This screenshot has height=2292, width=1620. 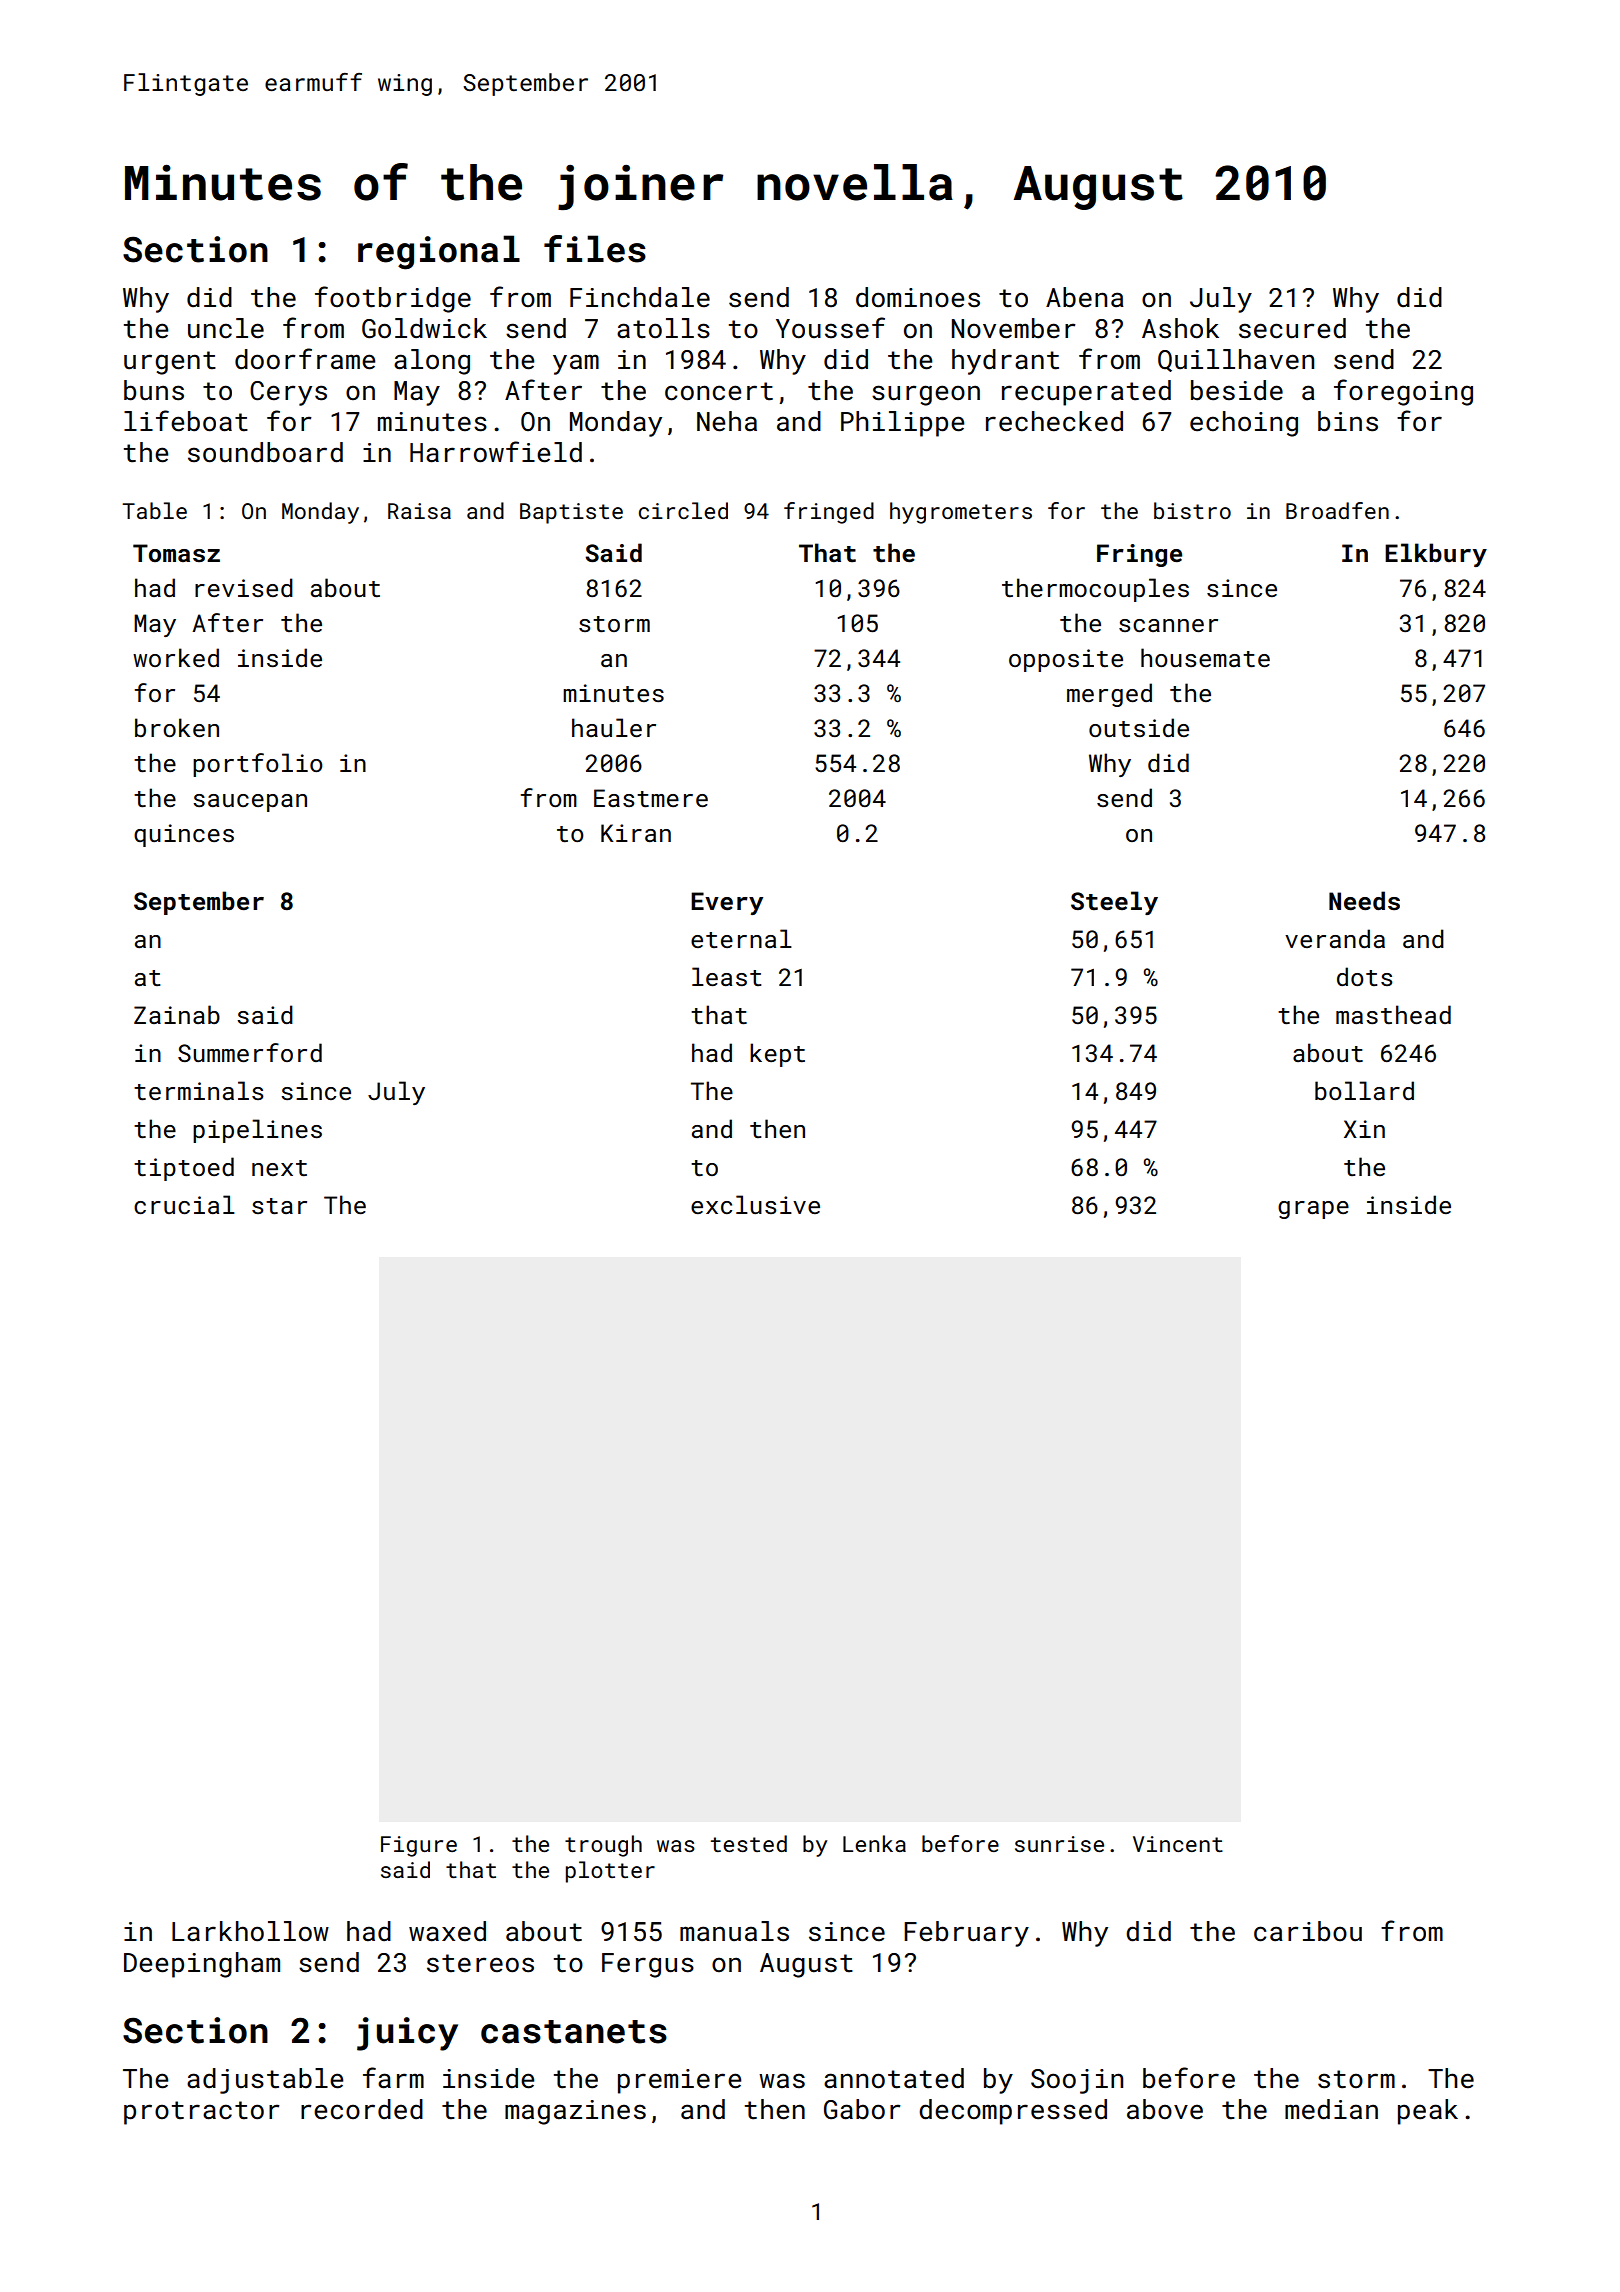 I want to click on Summerford, so click(x=250, y=1052).
